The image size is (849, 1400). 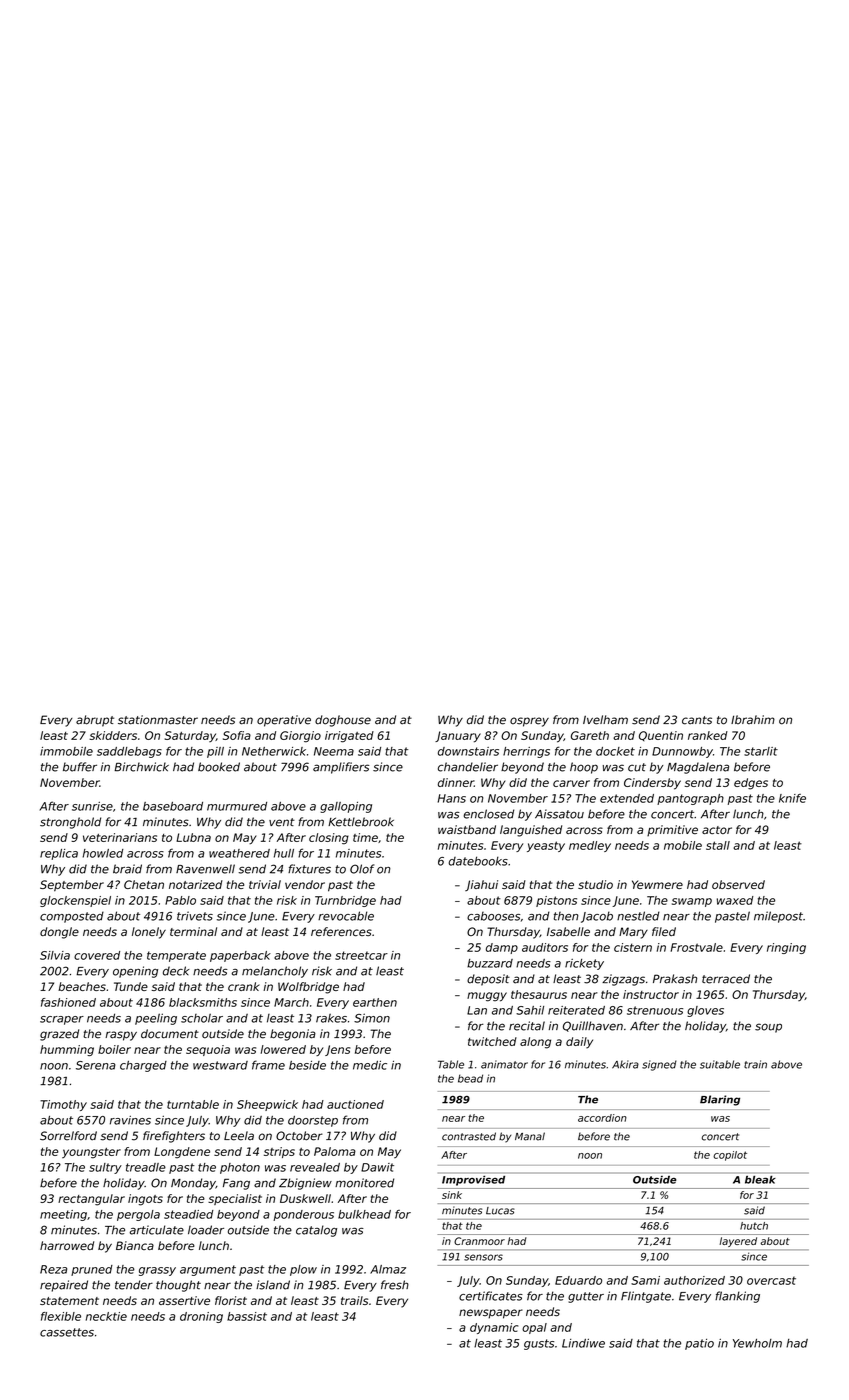 What do you see at coordinates (92, 1270) in the screenshot?
I see `pruned` at bounding box center [92, 1270].
